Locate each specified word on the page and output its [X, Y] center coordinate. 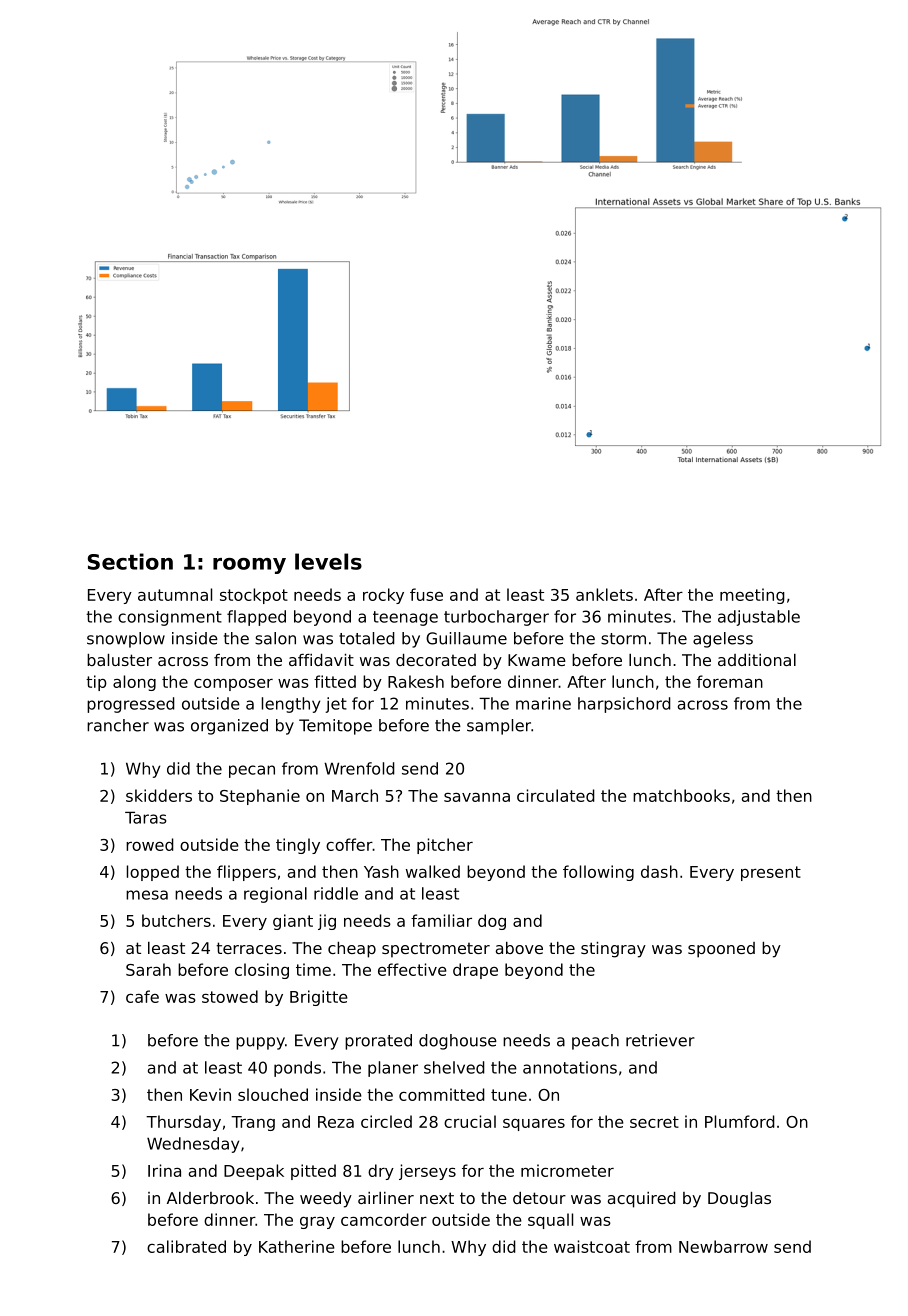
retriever [660, 1040]
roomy [249, 566]
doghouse [458, 1042]
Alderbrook [210, 1198]
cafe [142, 996]
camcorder [384, 1219]
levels [328, 561]
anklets [604, 594]
